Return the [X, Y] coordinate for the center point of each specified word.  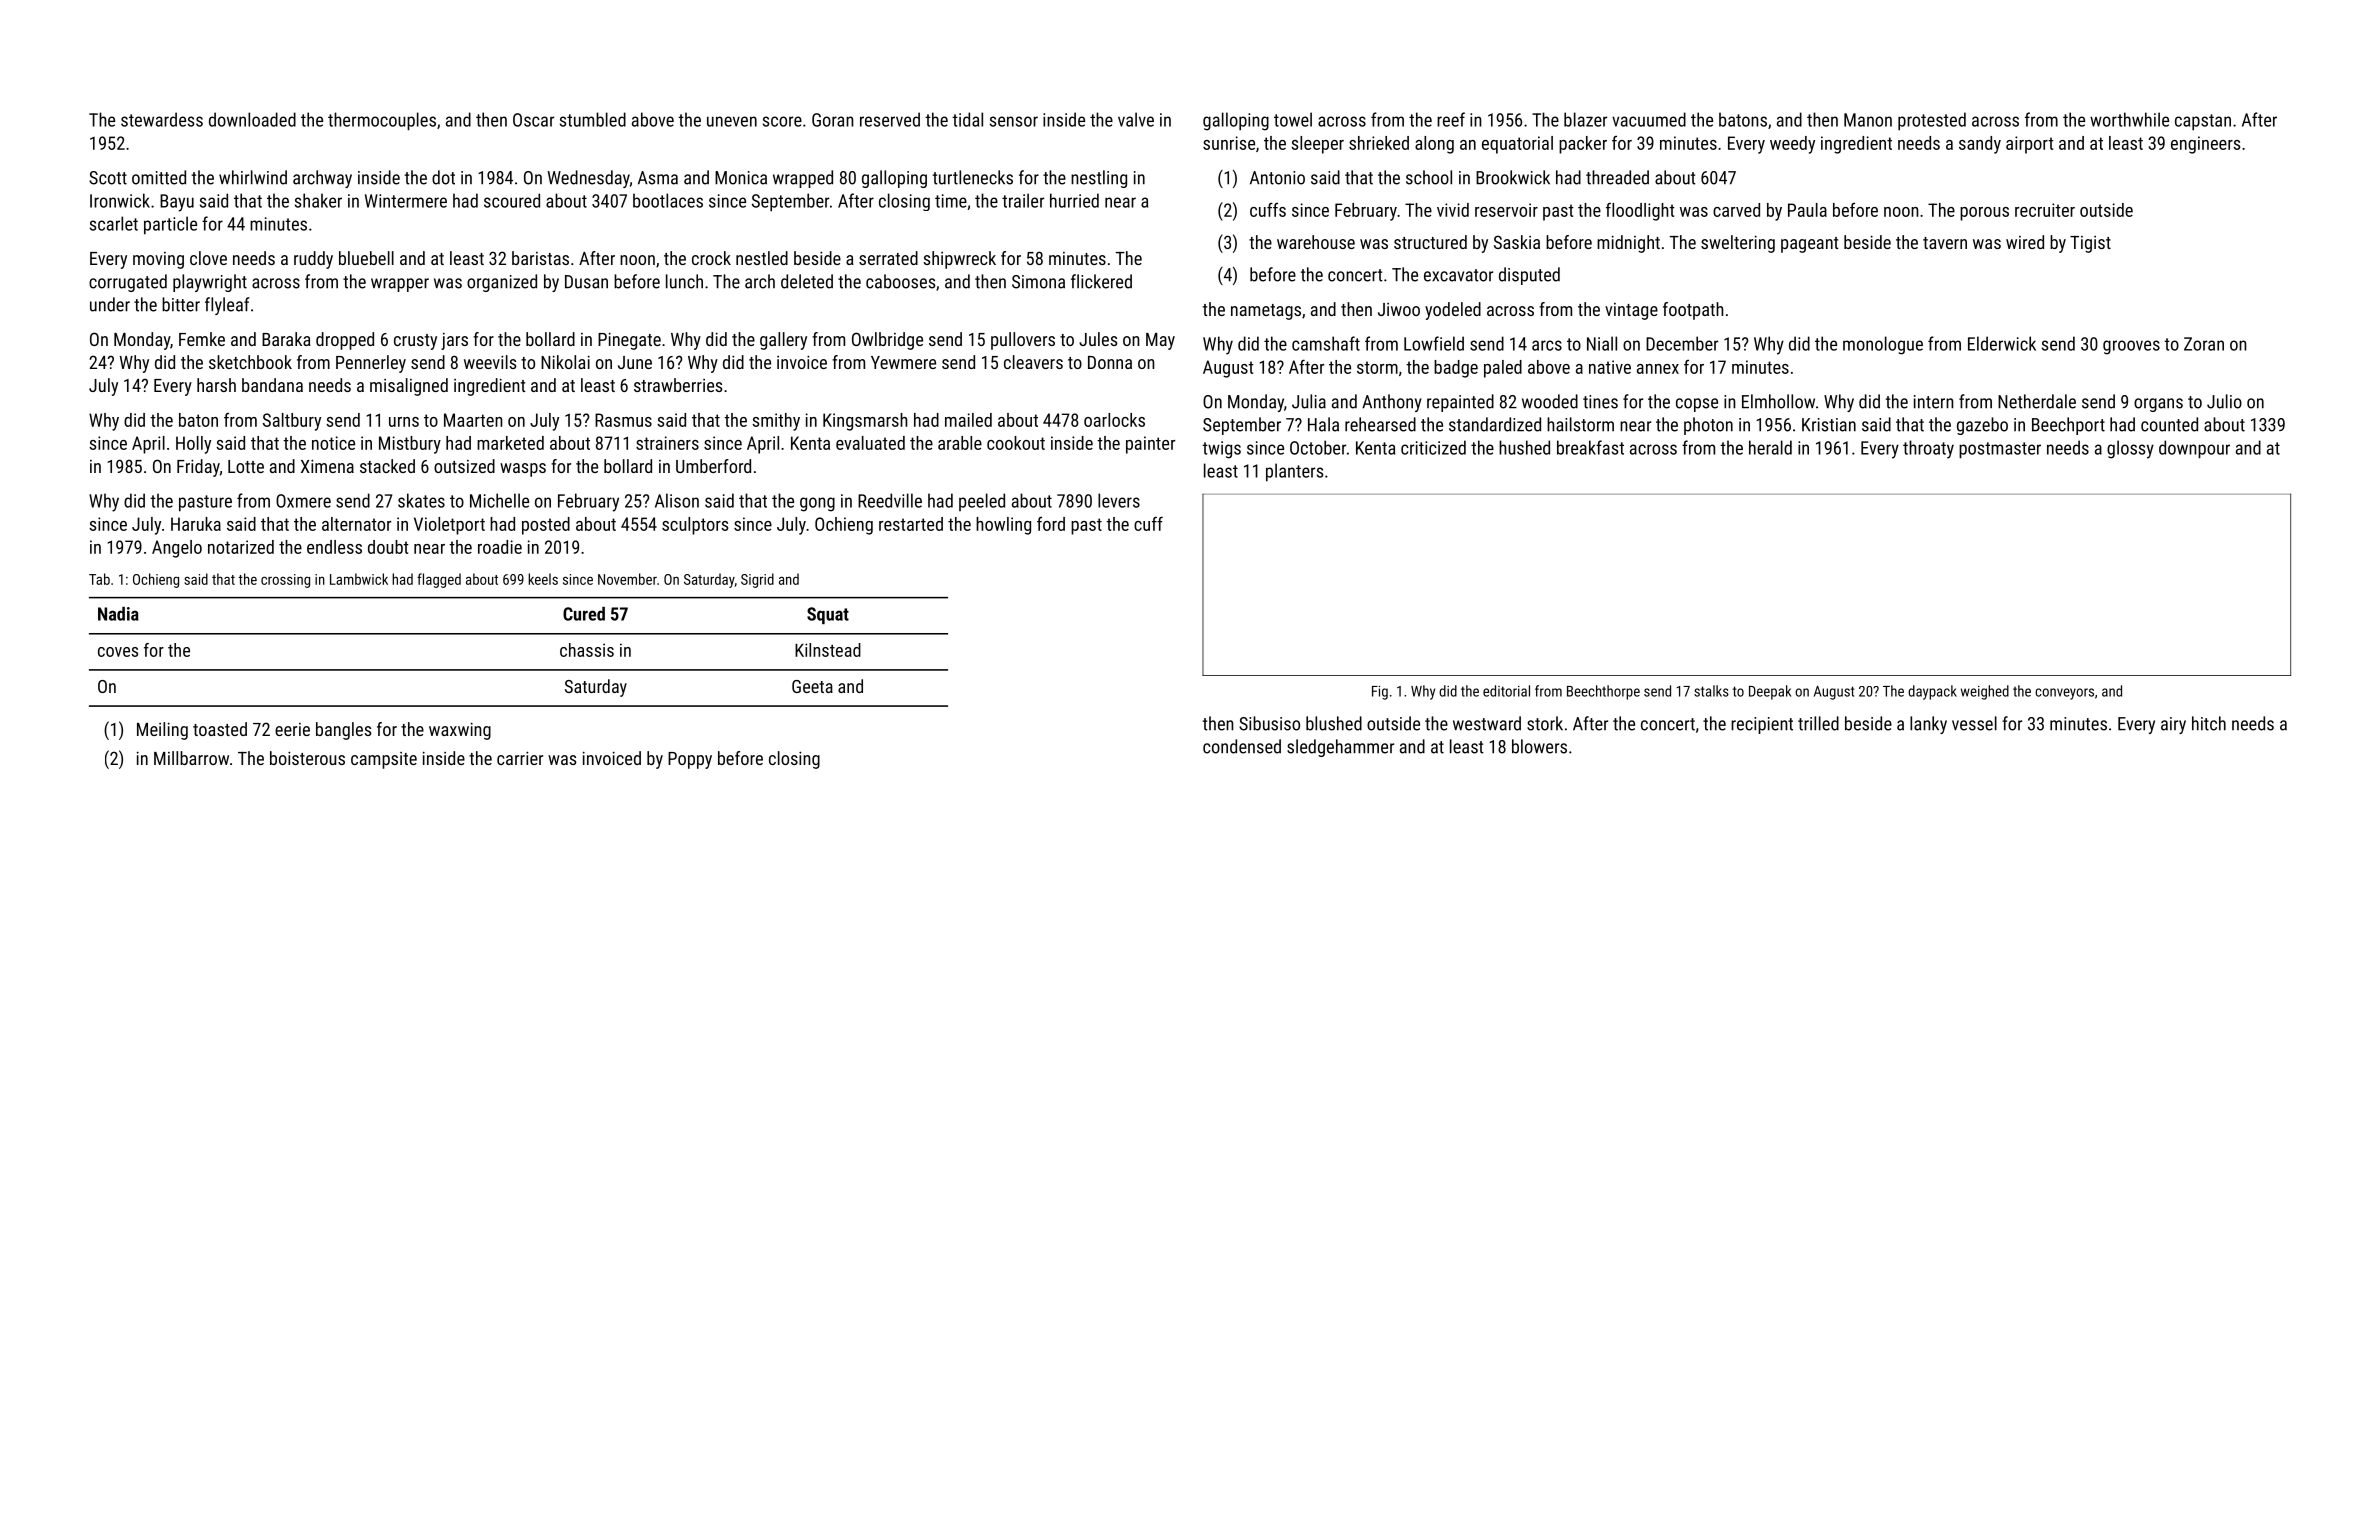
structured [1430, 242]
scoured [512, 200]
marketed [510, 443]
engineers [2205, 145]
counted [2169, 424]
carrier [520, 758]
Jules [1098, 339]
